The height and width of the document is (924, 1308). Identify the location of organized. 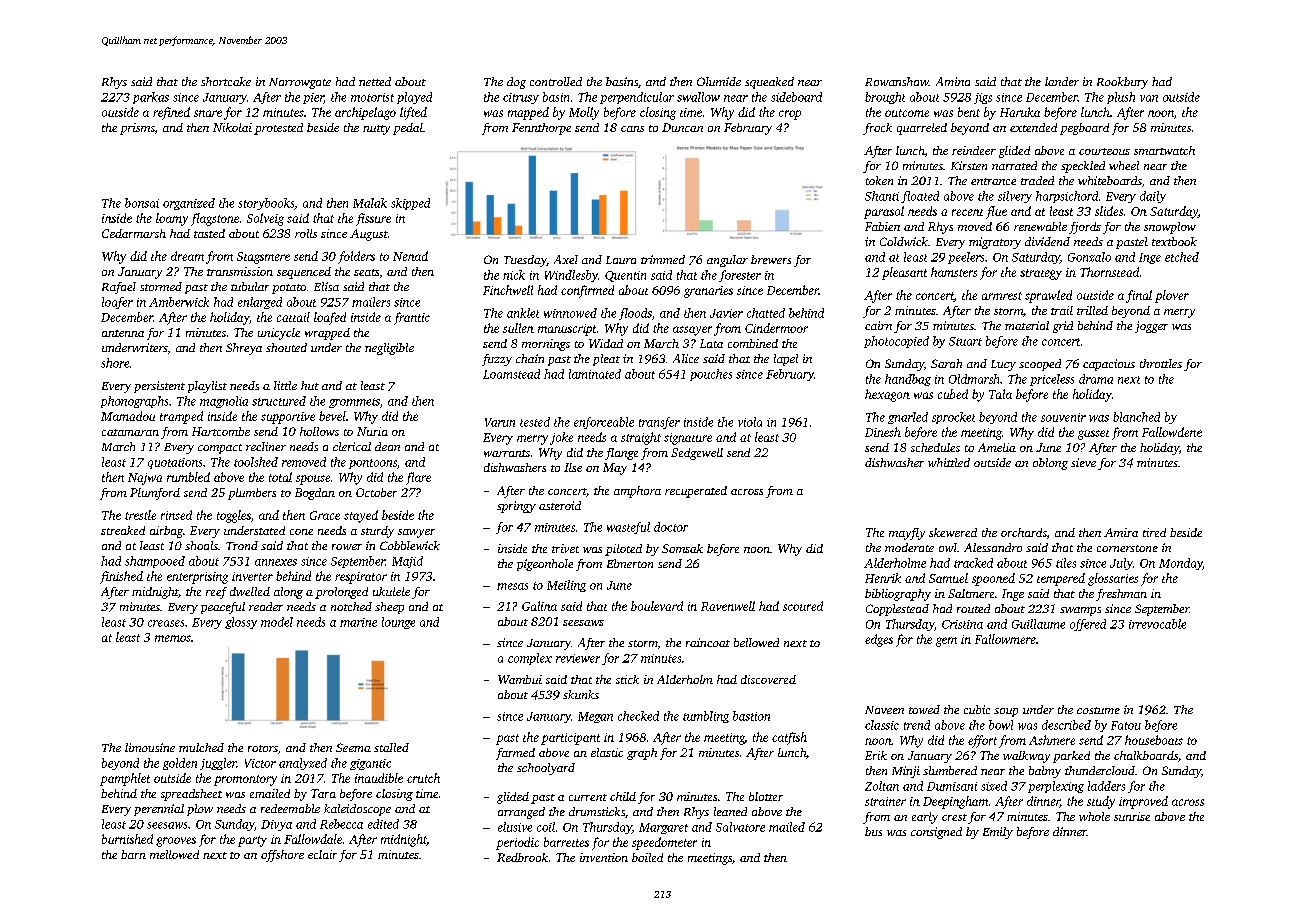
(189, 204).
